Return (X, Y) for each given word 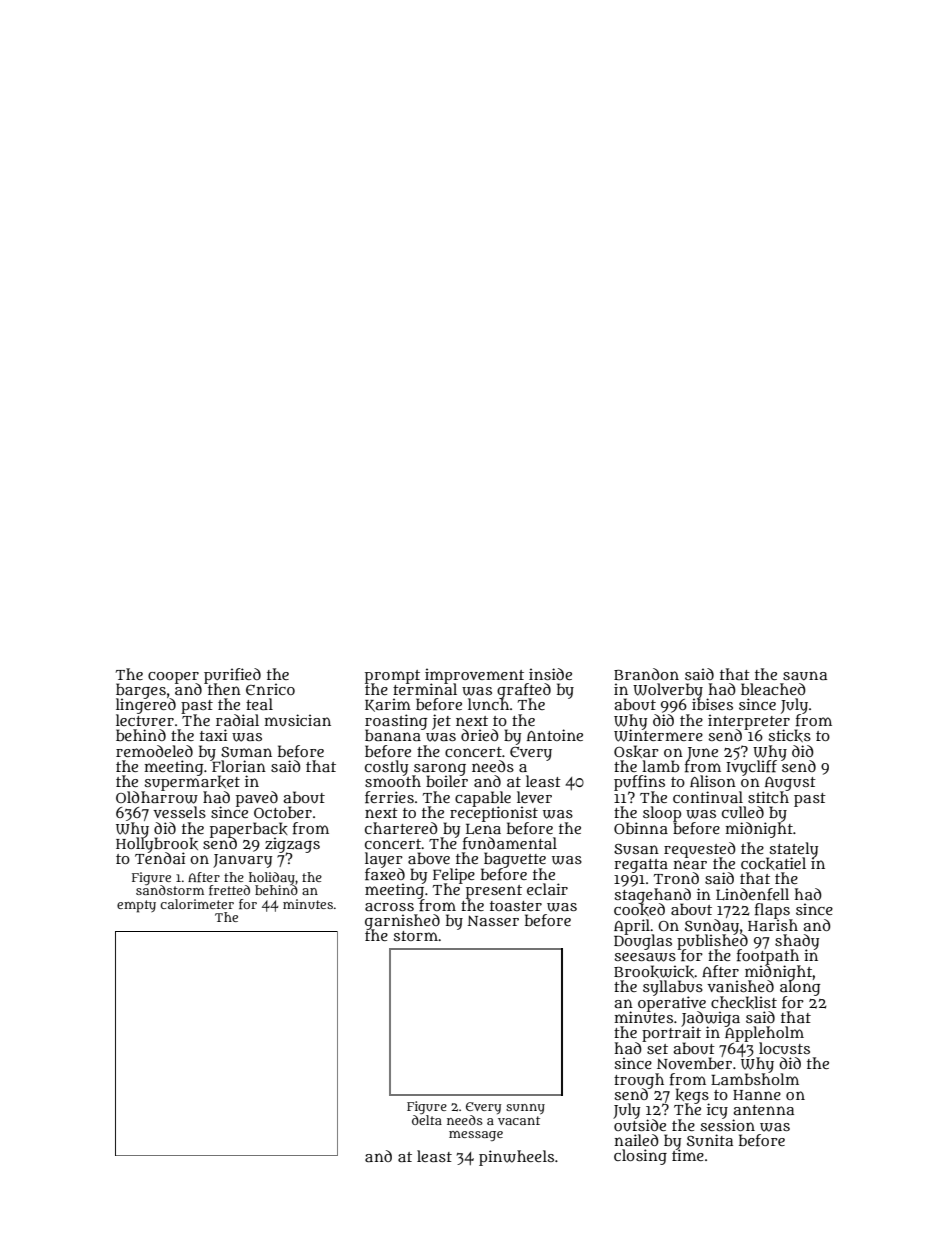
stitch (768, 797)
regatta (641, 866)
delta (427, 1120)
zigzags (292, 845)
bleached (773, 689)
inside (550, 674)
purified (232, 675)
